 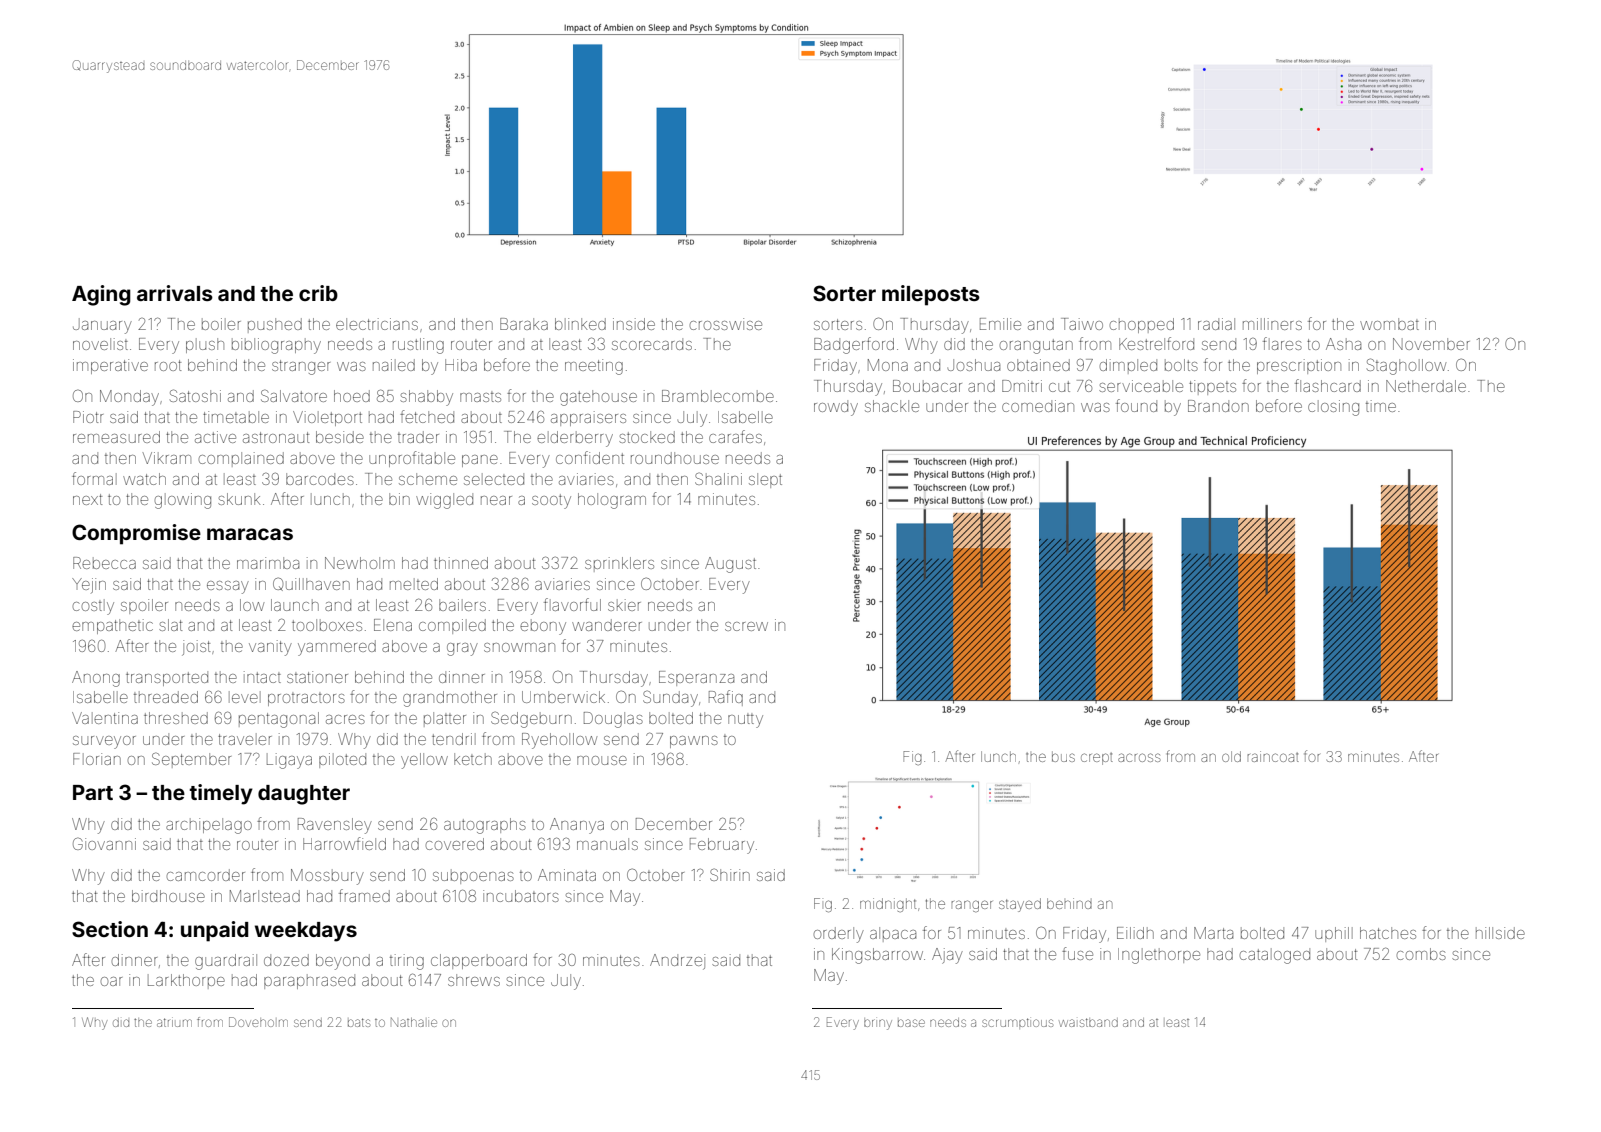 What do you see at coordinates (1273, 756) in the image?
I see `raincoat` at bounding box center [1273, 756].
